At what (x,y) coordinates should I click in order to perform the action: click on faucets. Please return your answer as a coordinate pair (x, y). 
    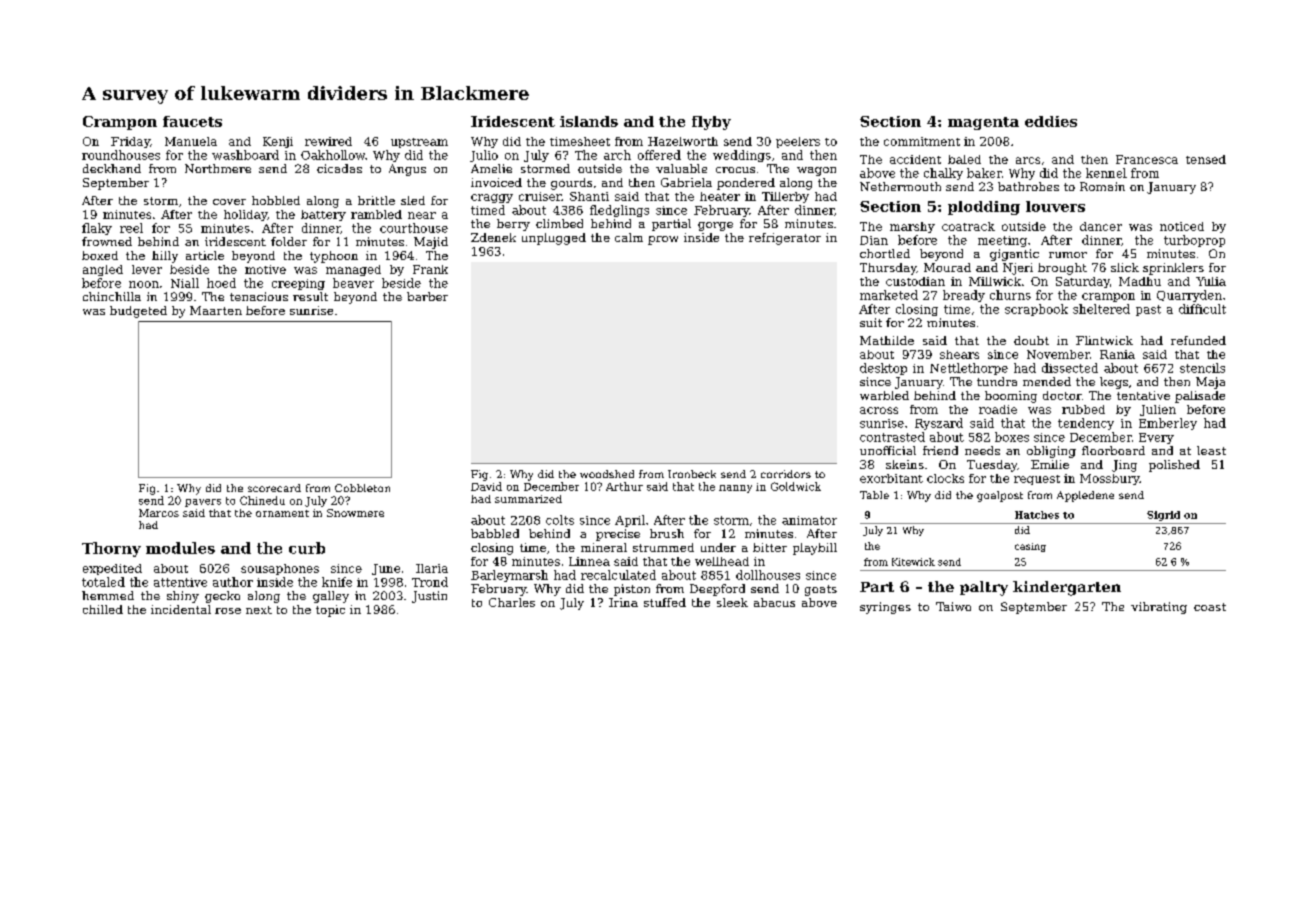
    Looking at the image, I should click on (192, 121).
